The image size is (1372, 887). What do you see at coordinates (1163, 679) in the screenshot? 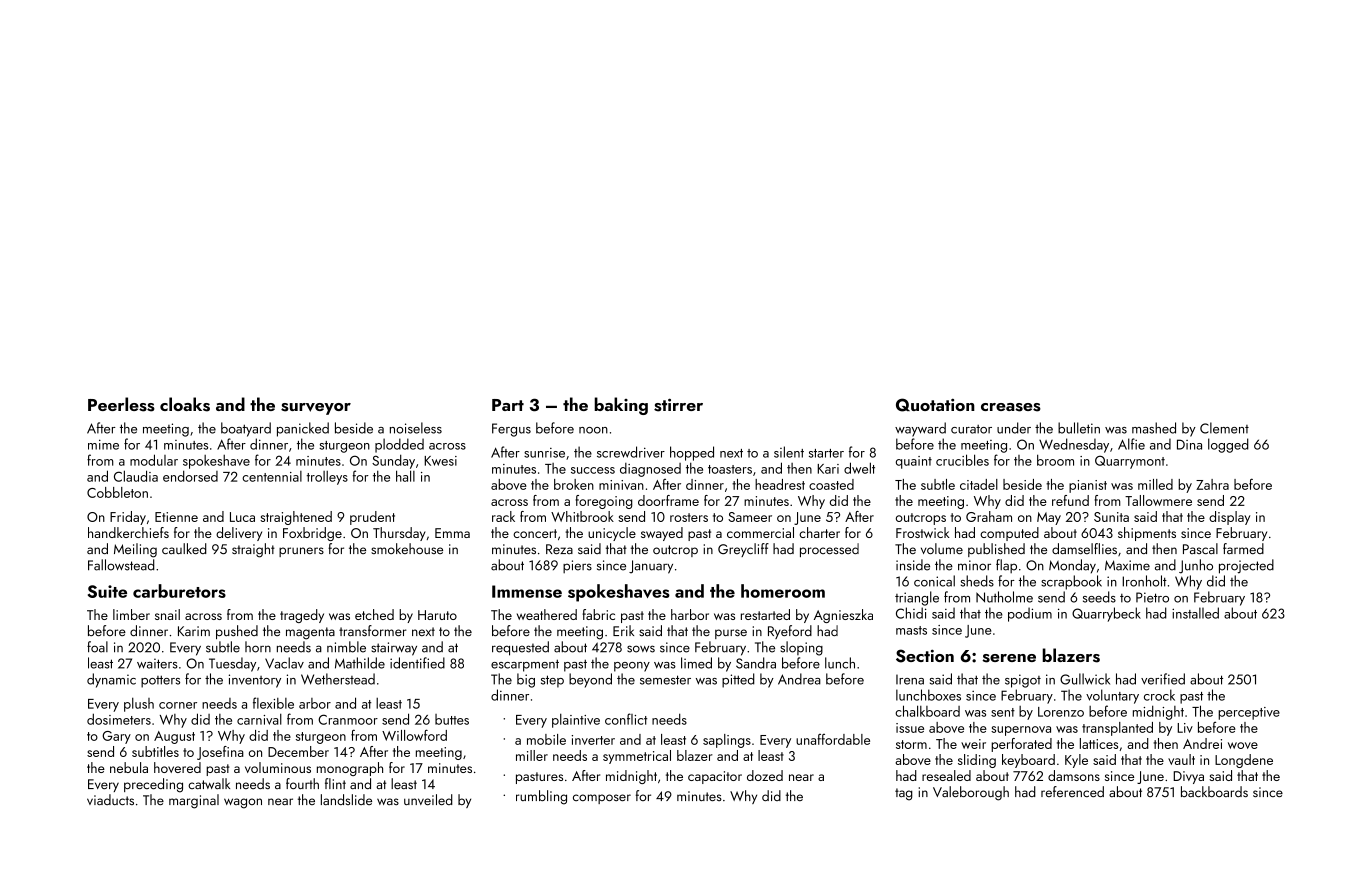
I see `verified` at bounding box center [1163, 679].
